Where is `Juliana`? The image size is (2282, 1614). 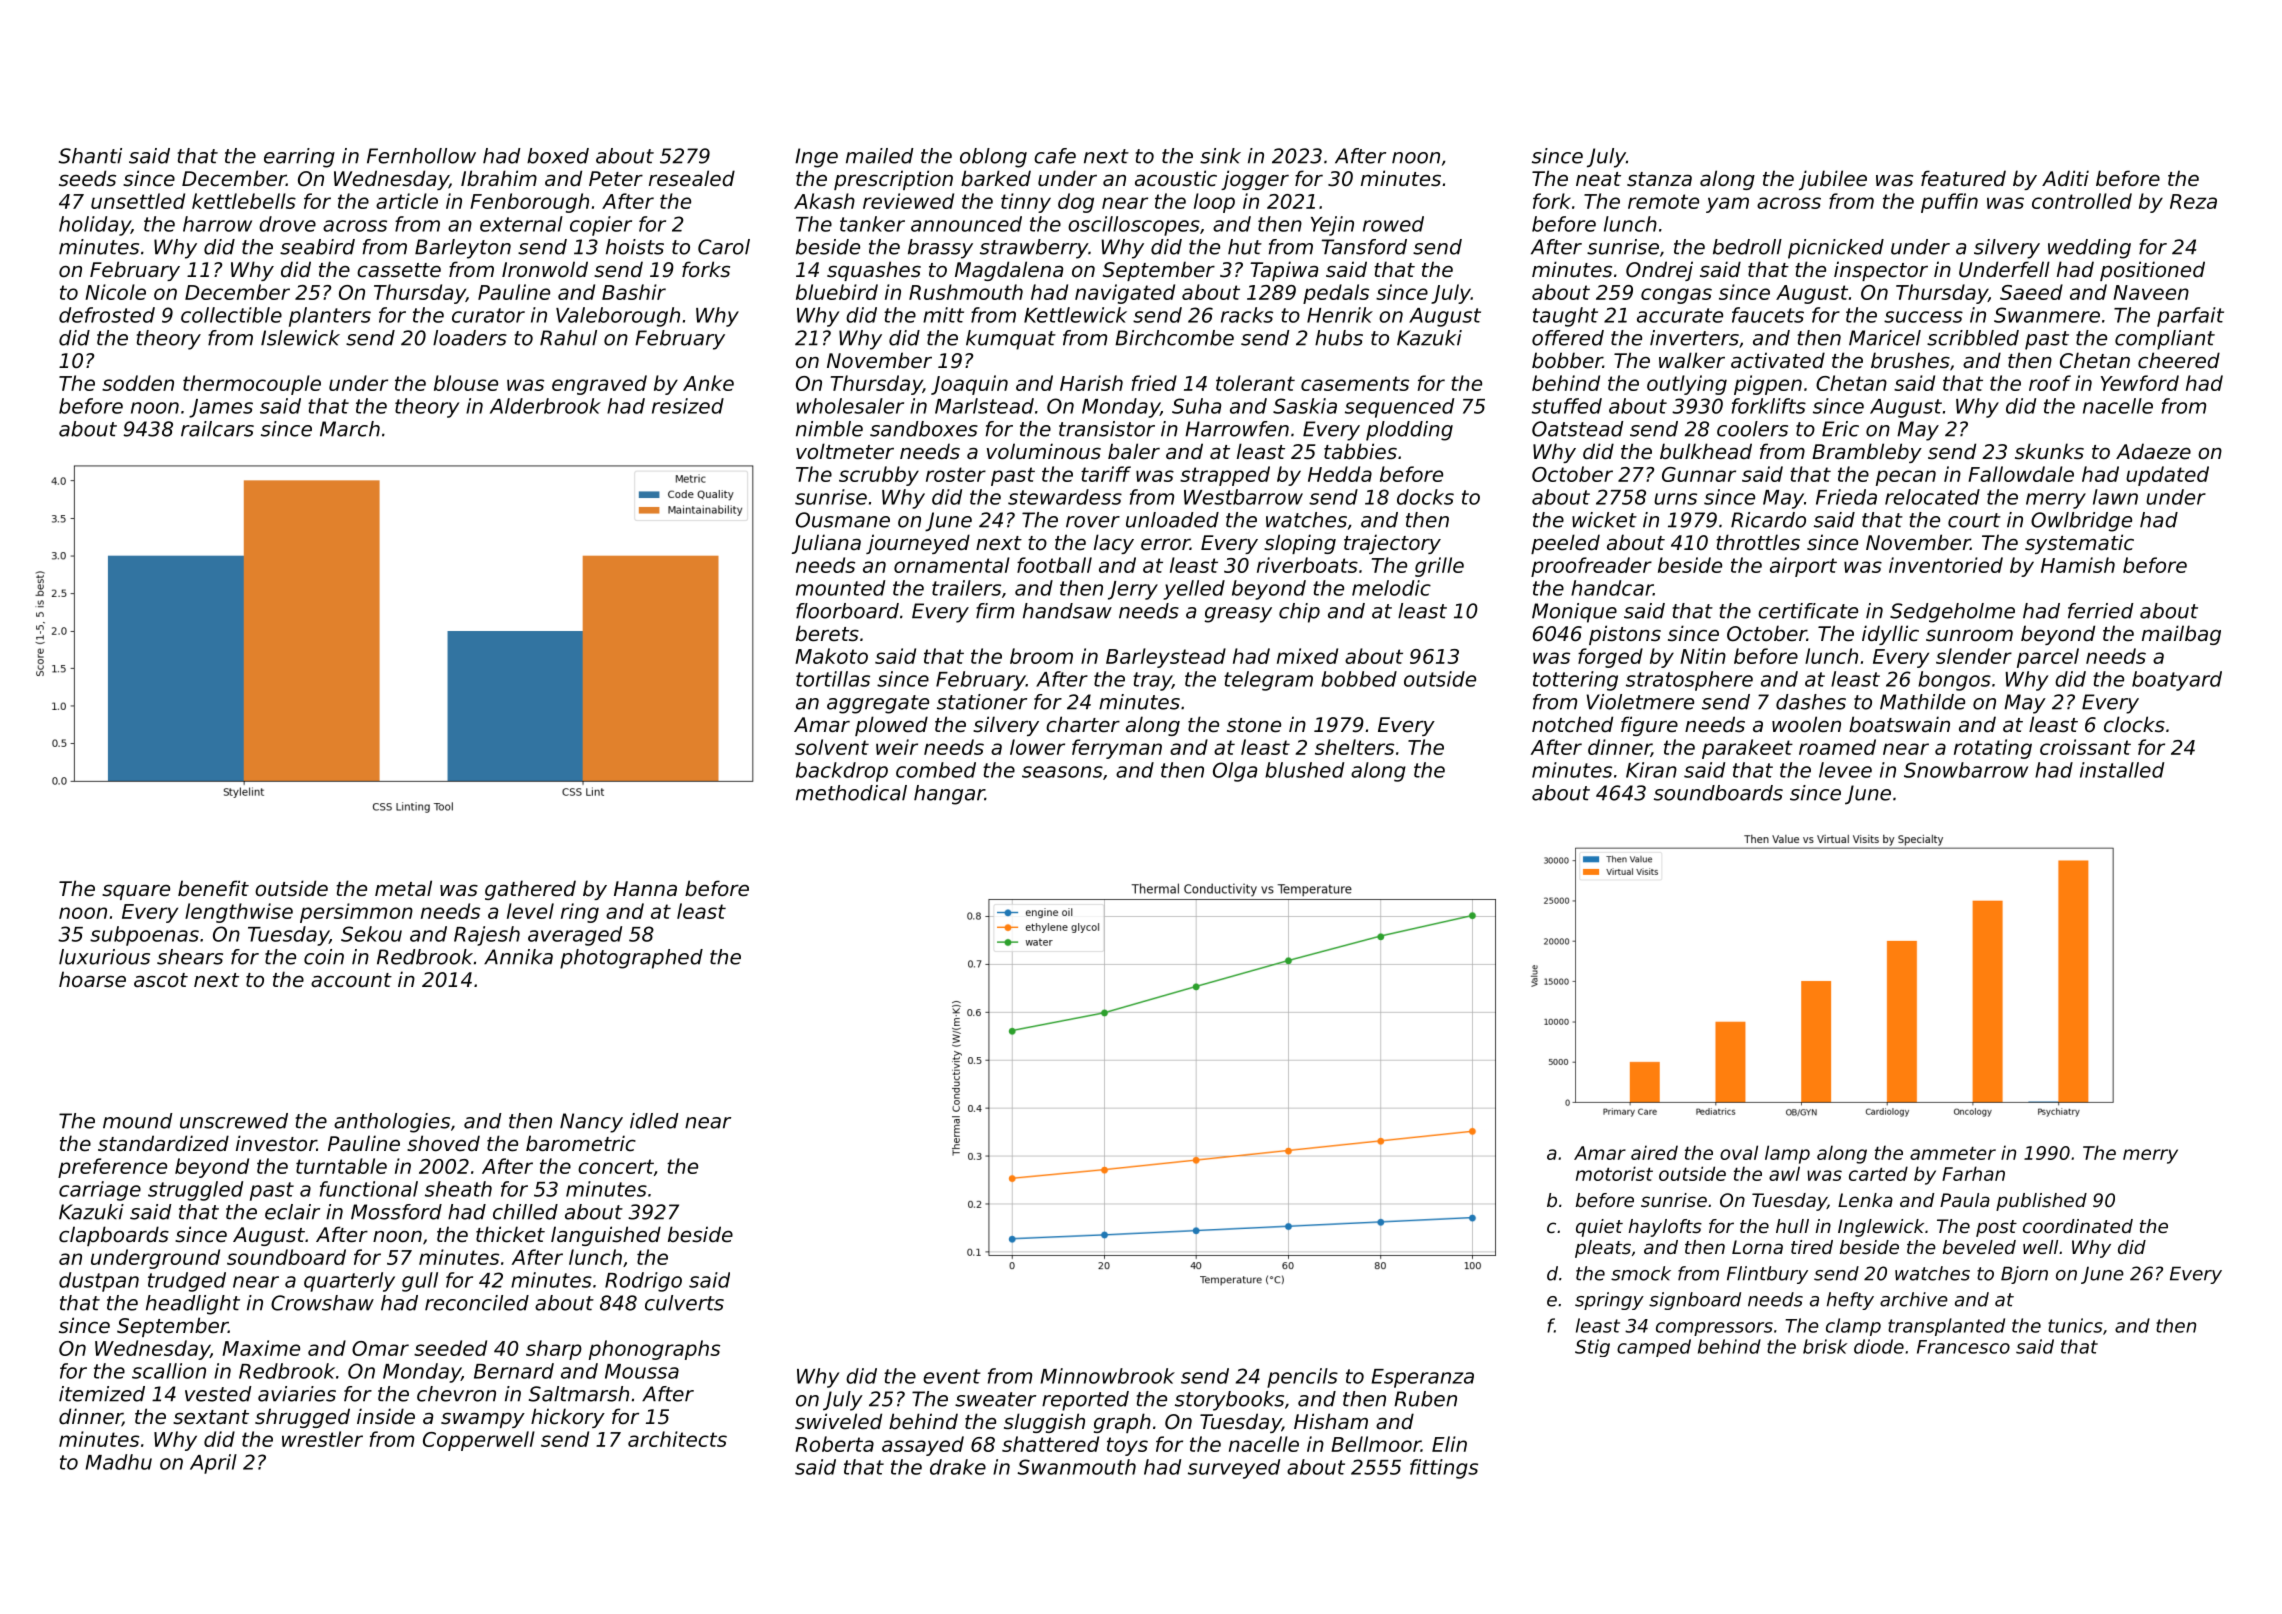 Juliana is located at coordinates (826, 544).
